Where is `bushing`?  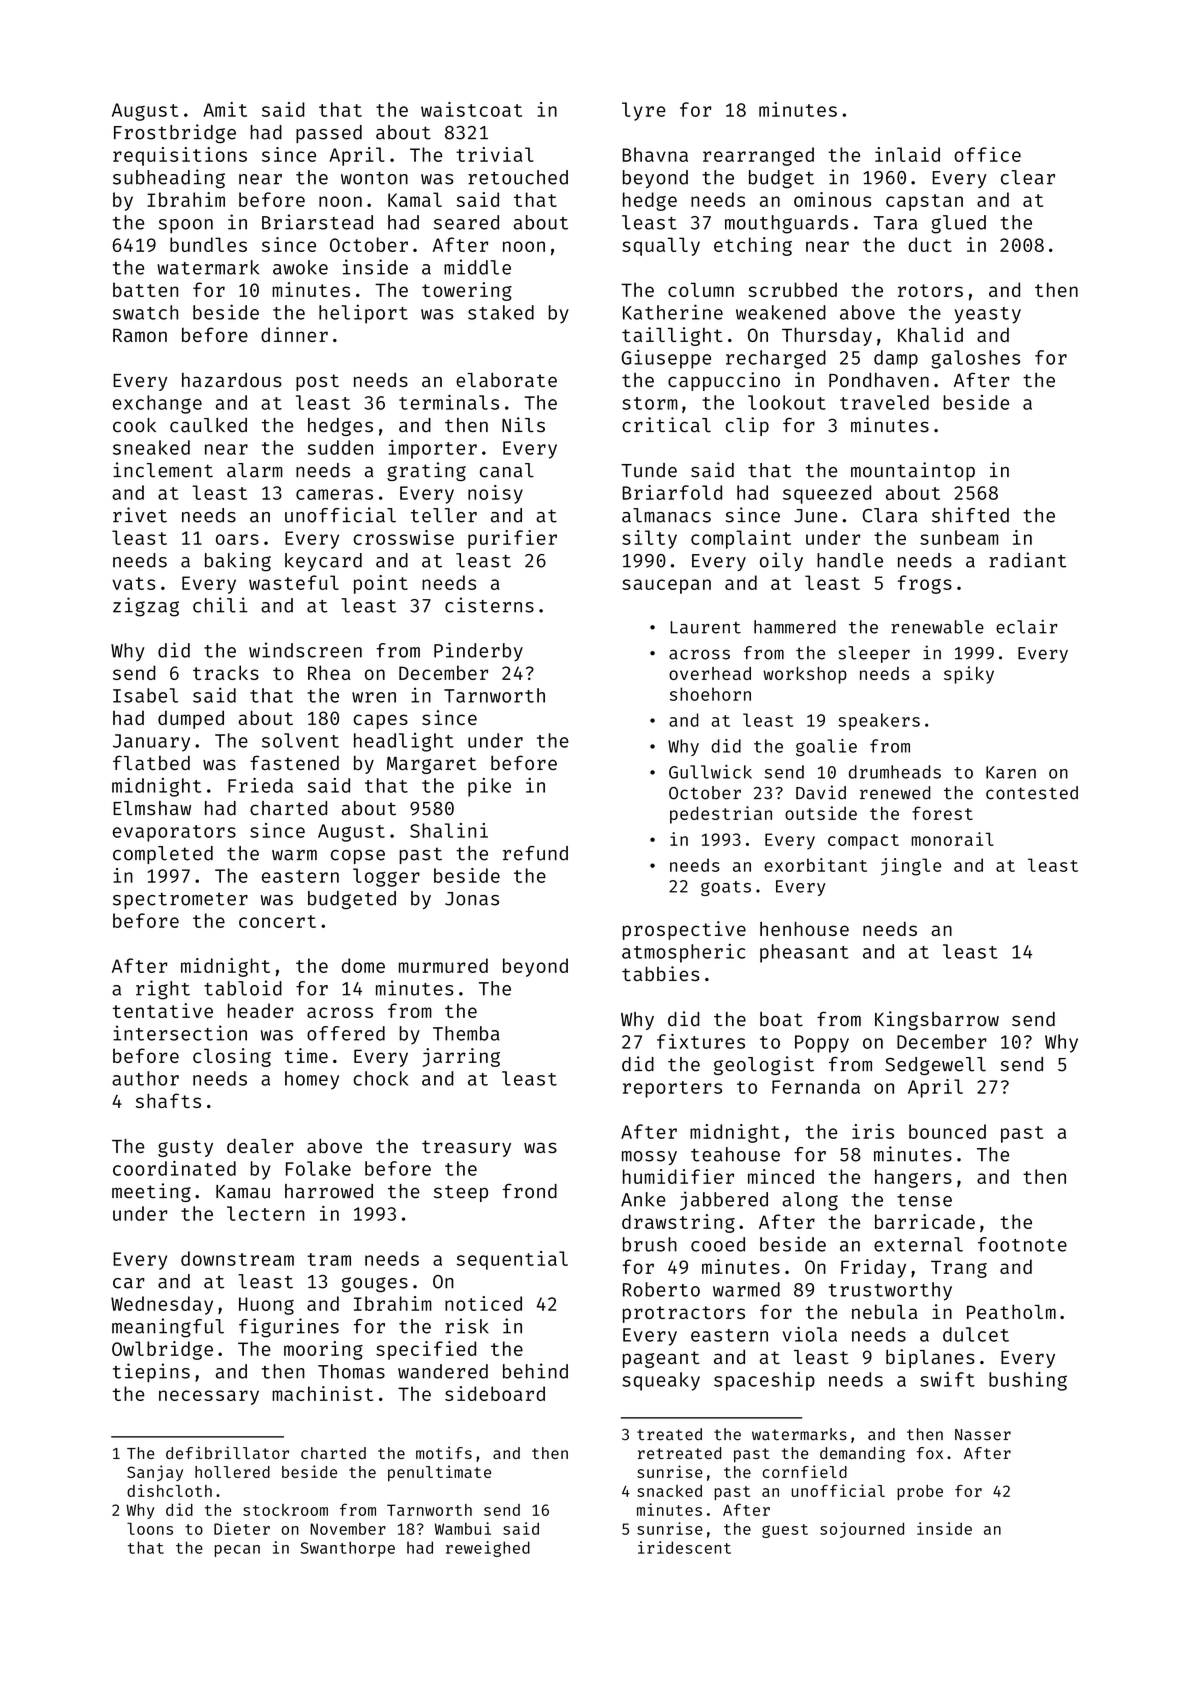 bushing is located at coordinates (1028, 1381).
